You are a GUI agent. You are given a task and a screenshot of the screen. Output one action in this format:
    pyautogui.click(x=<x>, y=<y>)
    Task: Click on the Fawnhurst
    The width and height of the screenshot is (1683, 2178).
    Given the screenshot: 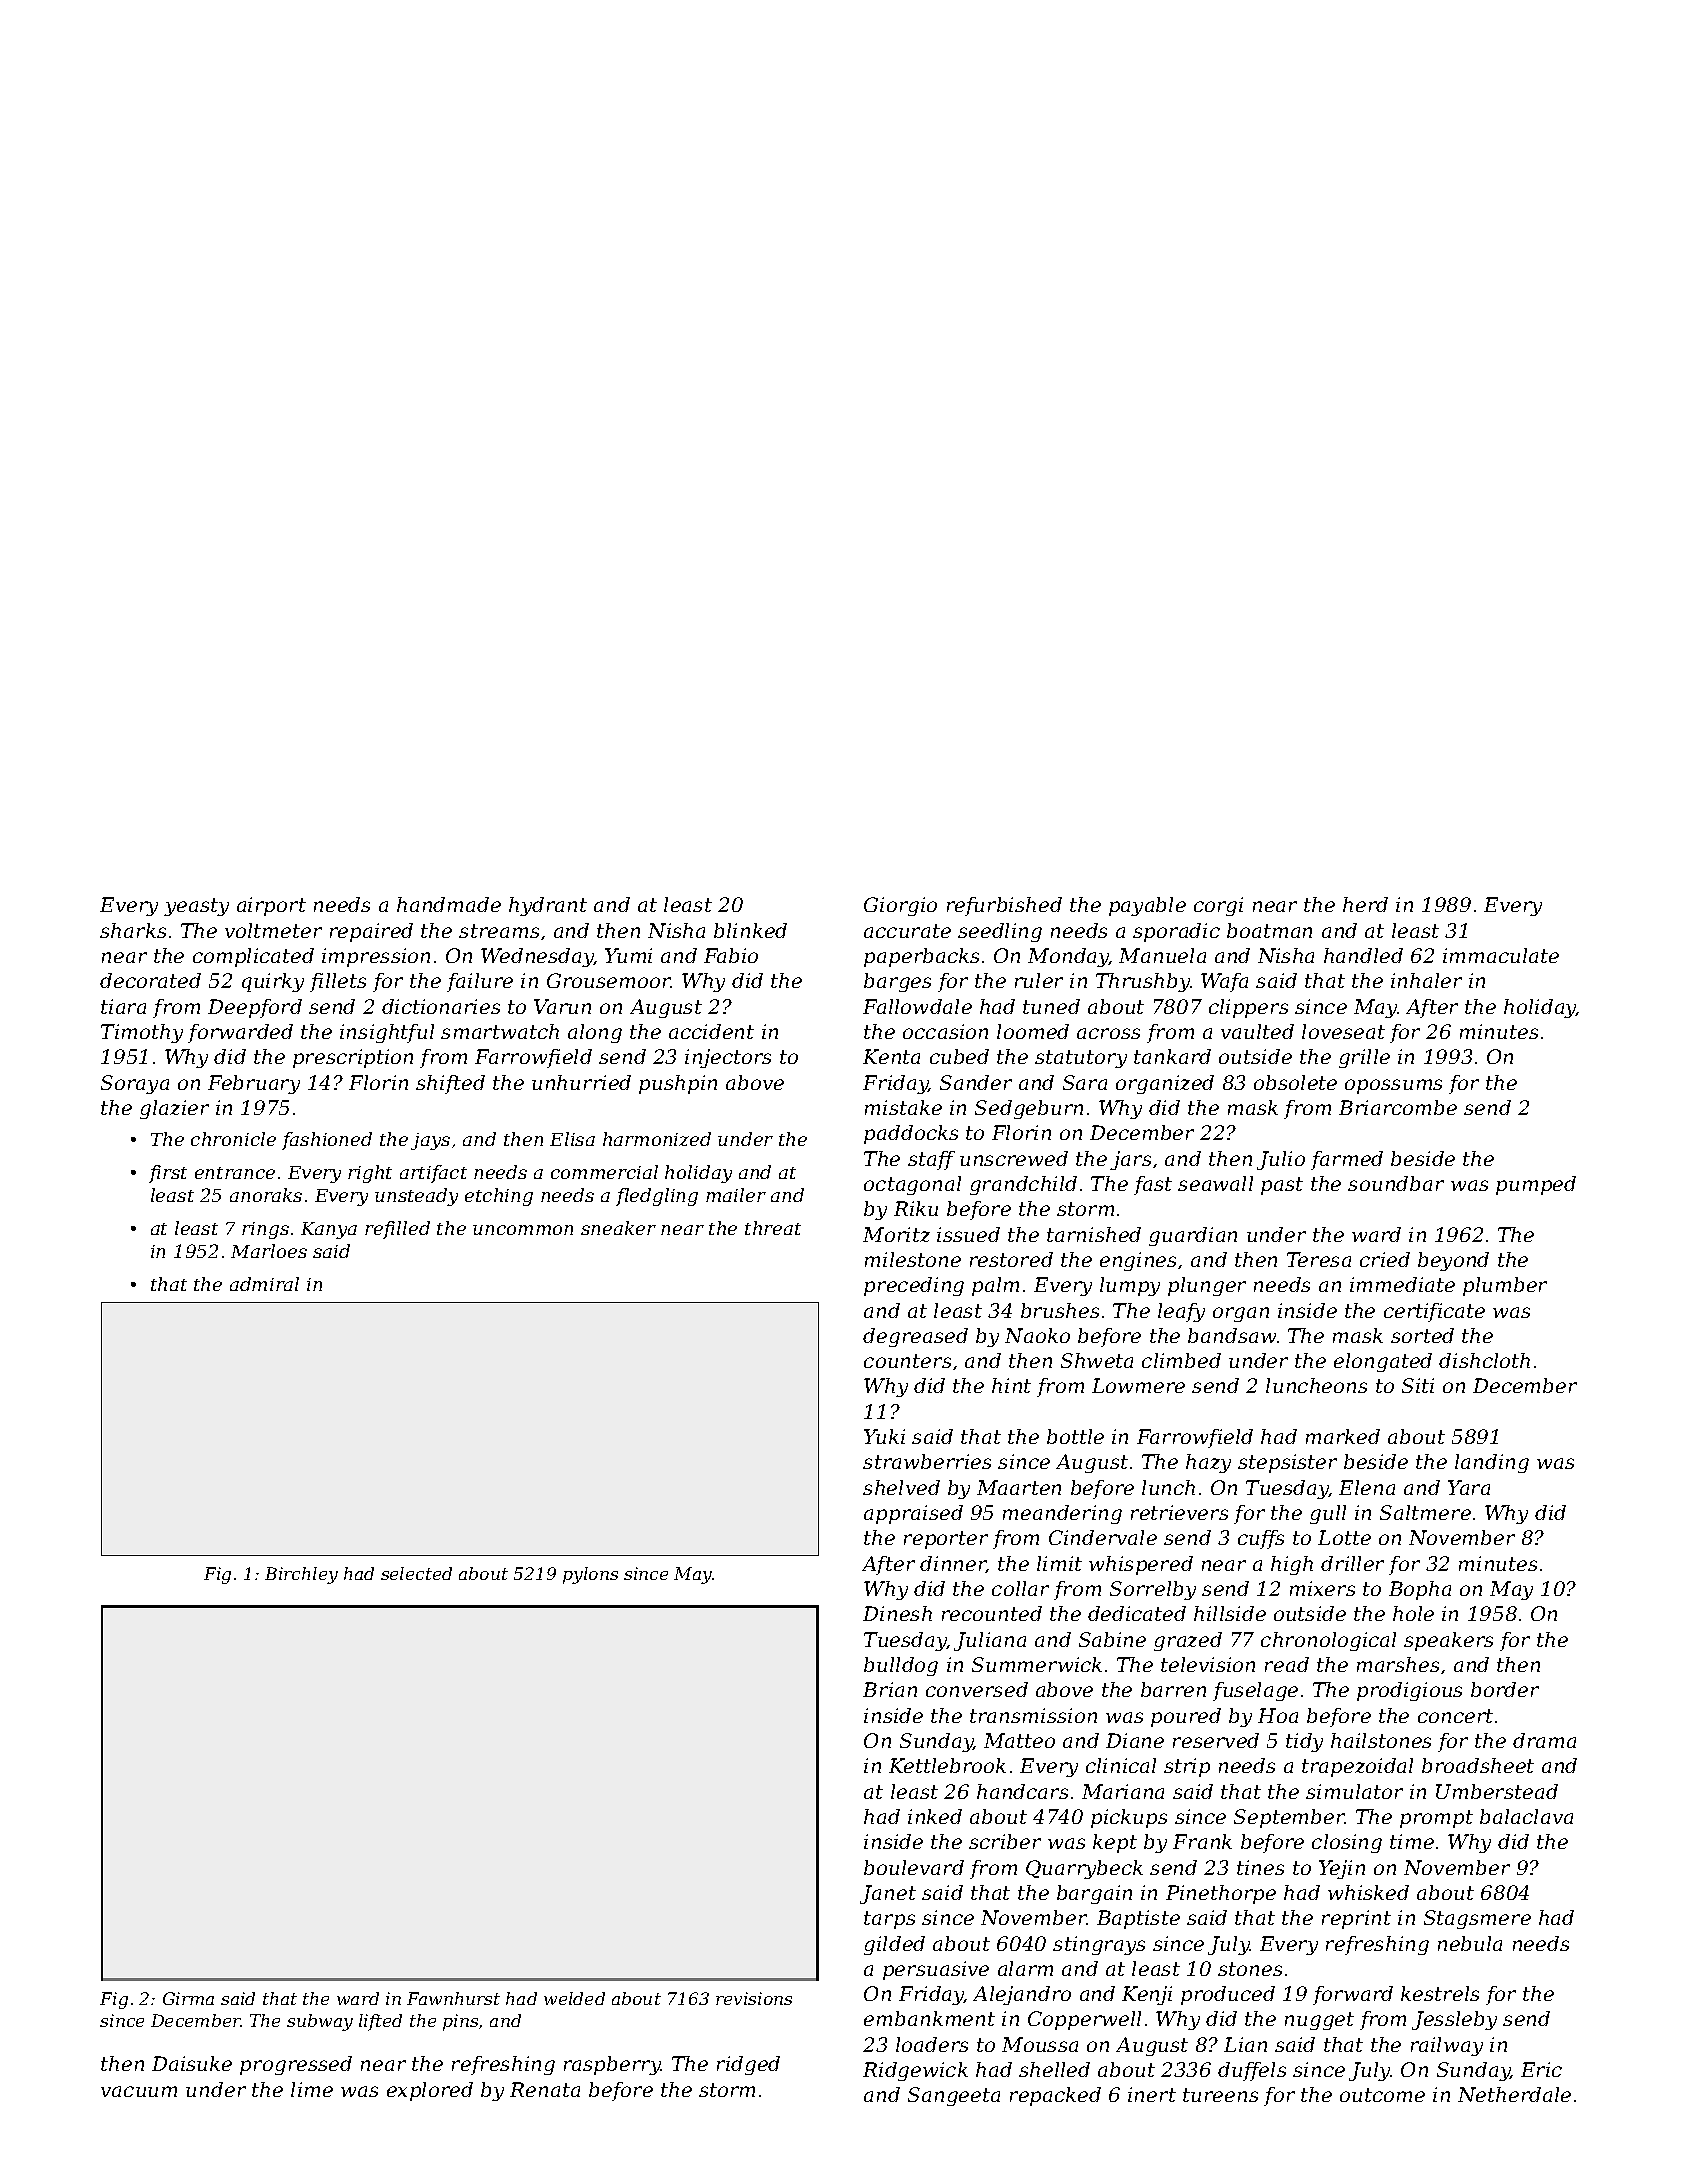 What is the action you would take?
    pyautogui.click(x=453, y=1998)
